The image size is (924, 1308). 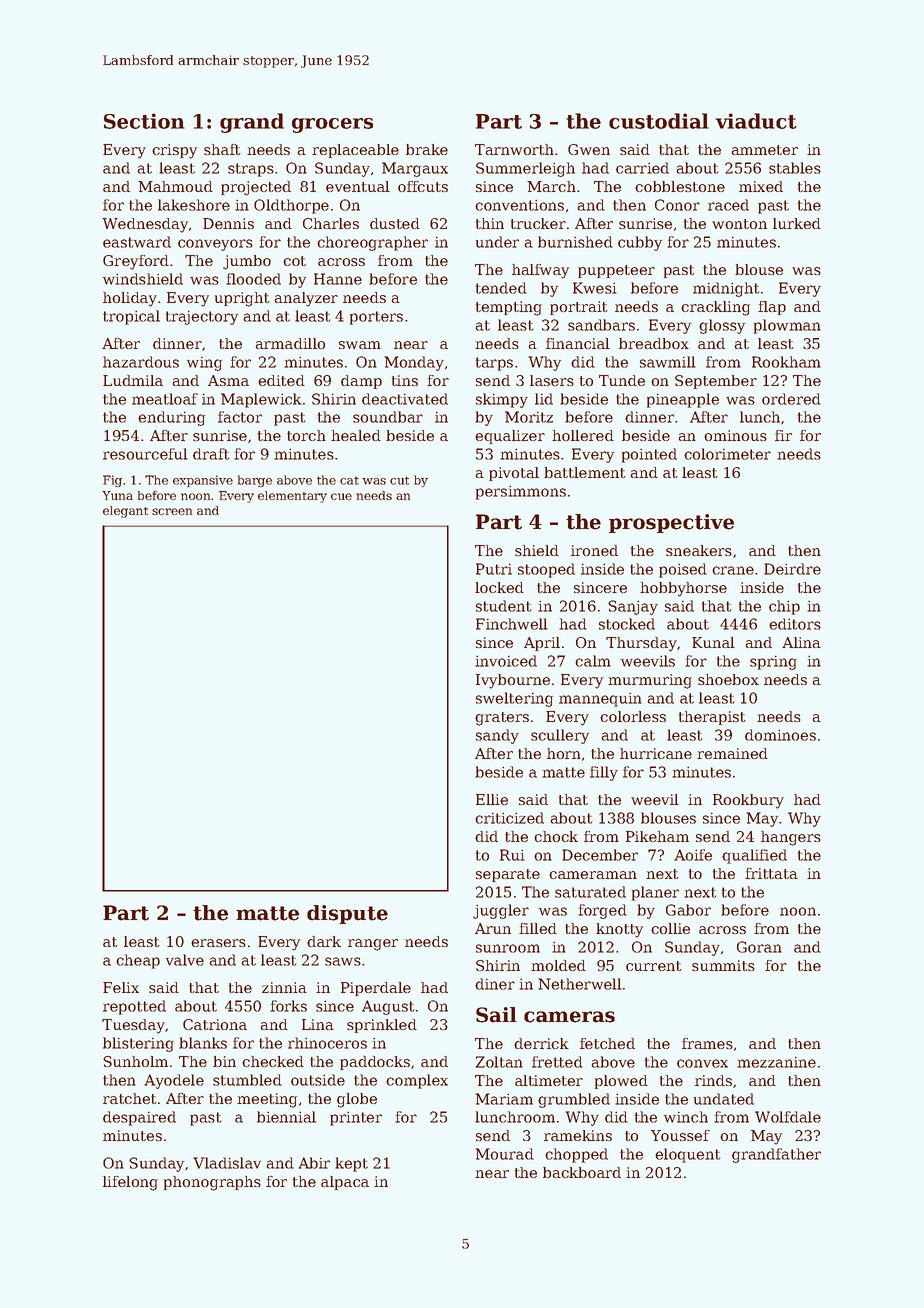 I want to click on Tarnworth, so click(x=514, y=149).
